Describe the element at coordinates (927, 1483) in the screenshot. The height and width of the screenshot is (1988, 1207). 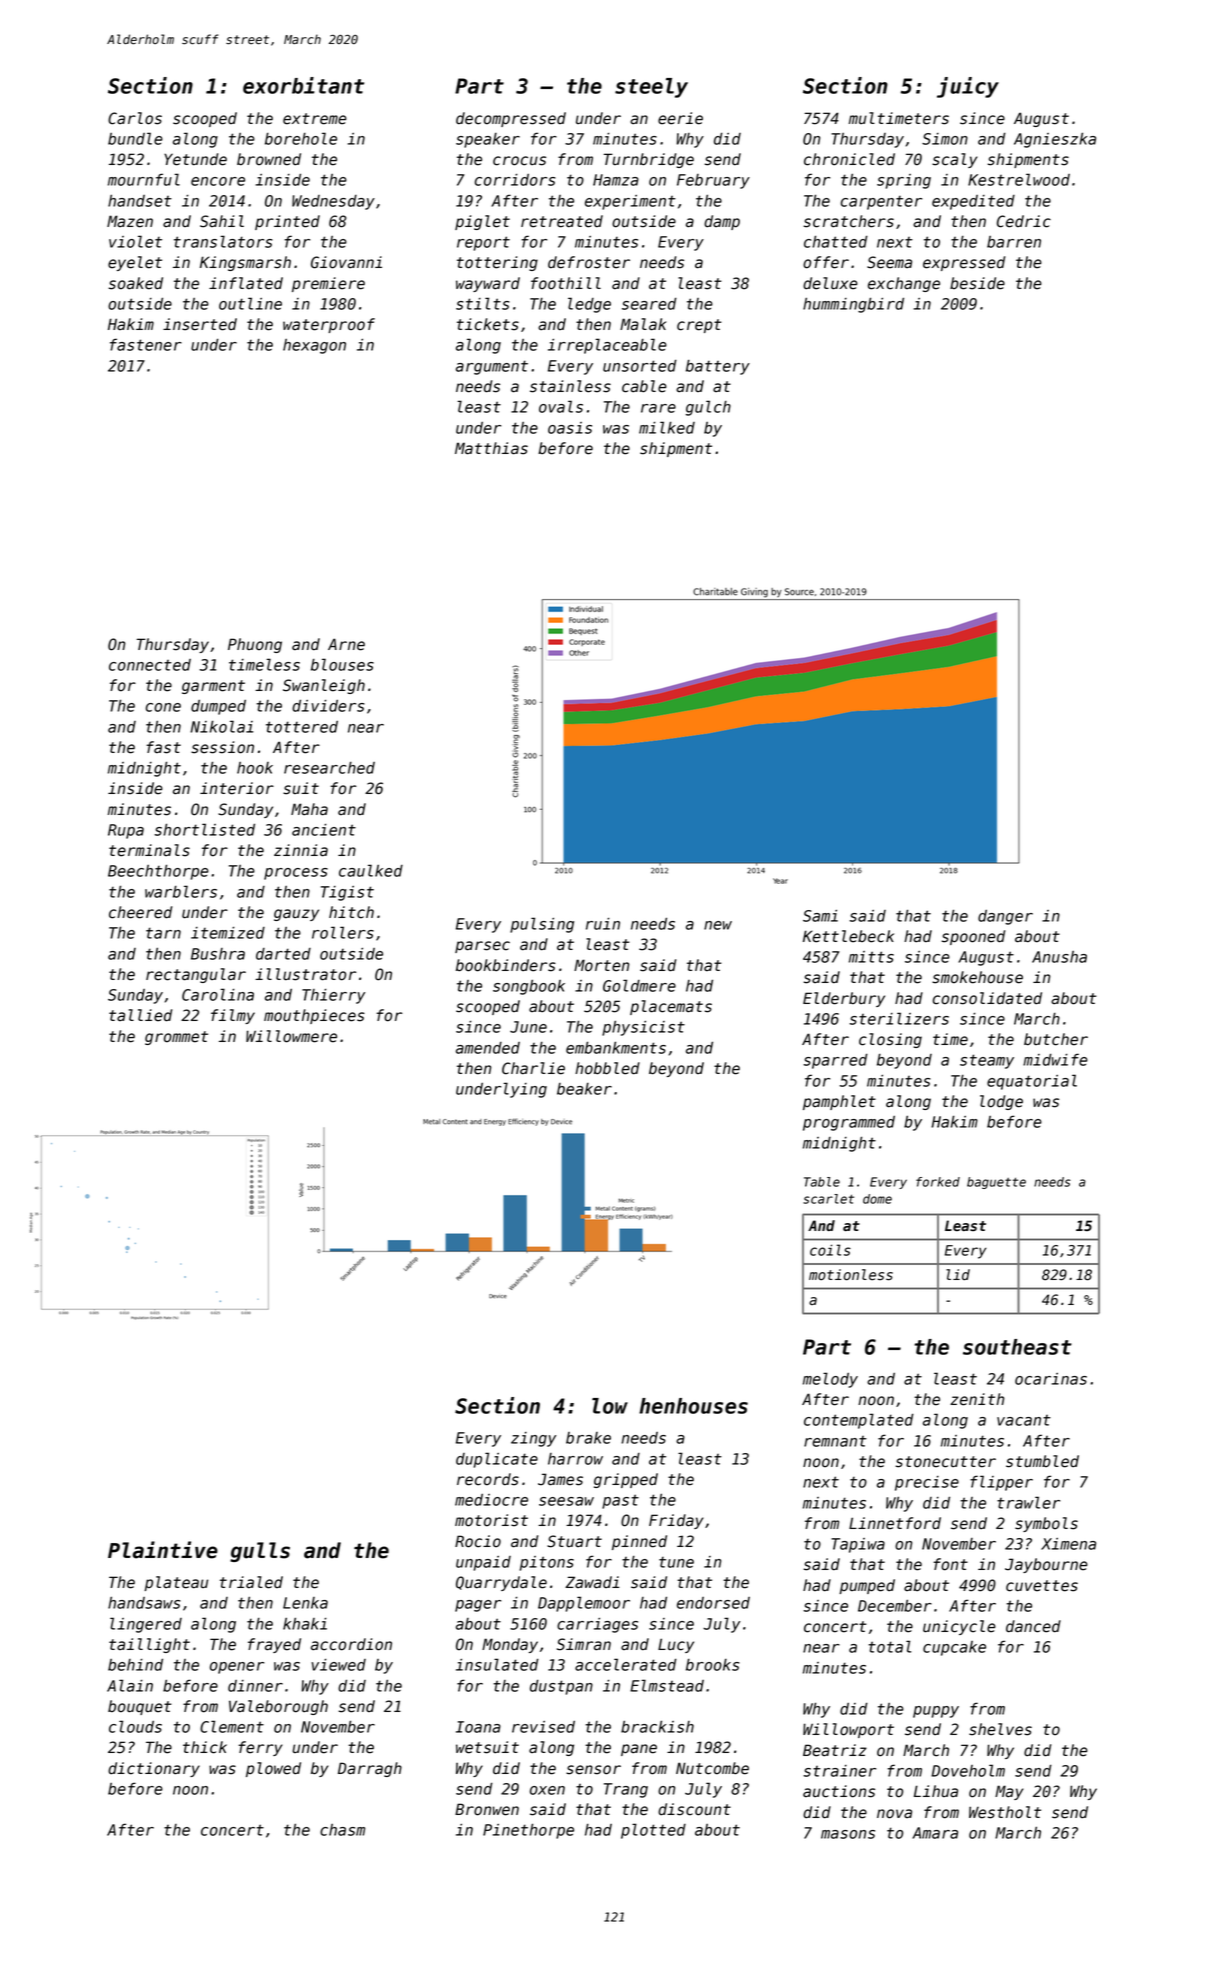
I see `precise` at that location.
